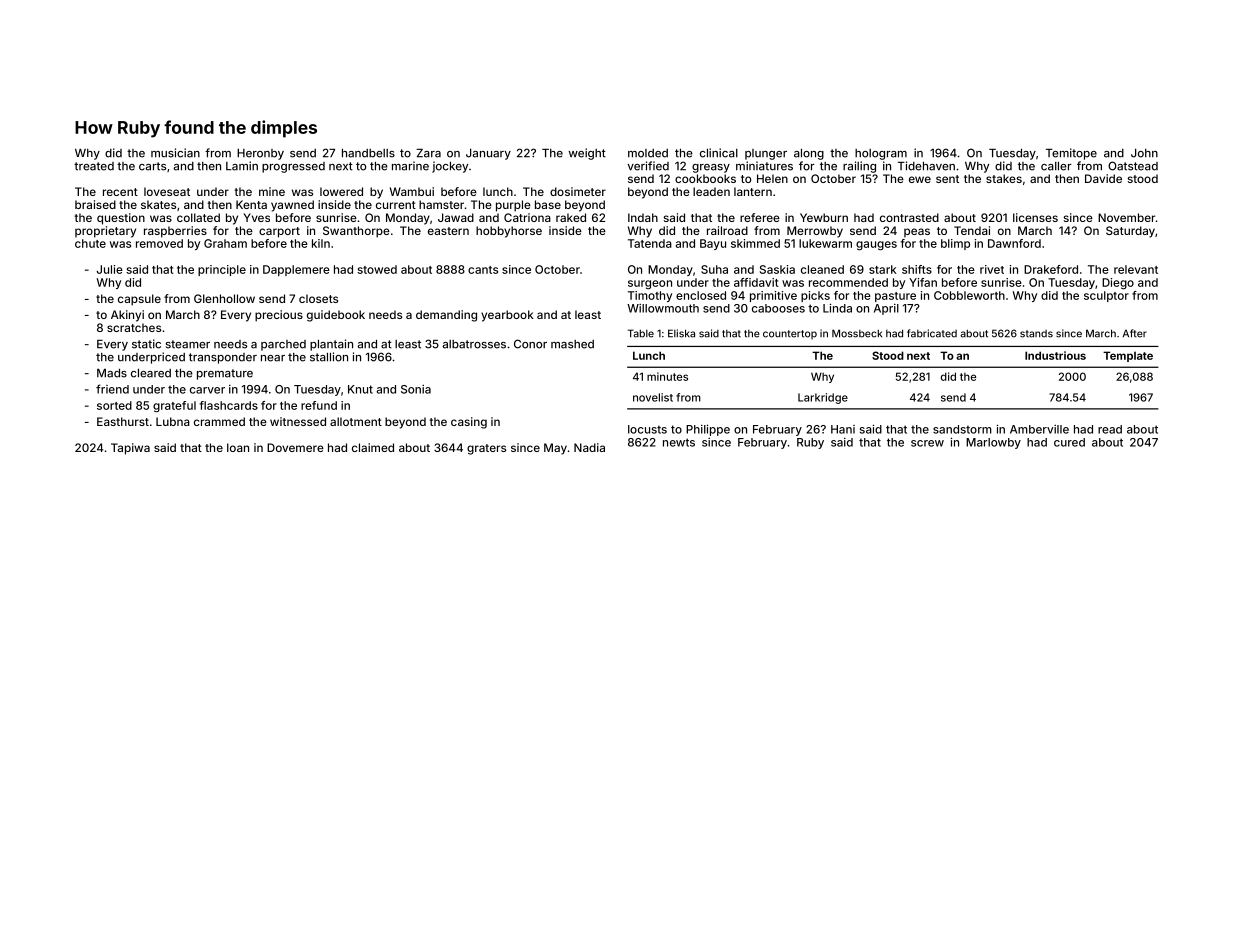  What do you see at coordinates (412, 191) in the image?
I see `Wambui` at bounding box center [412, 191].
